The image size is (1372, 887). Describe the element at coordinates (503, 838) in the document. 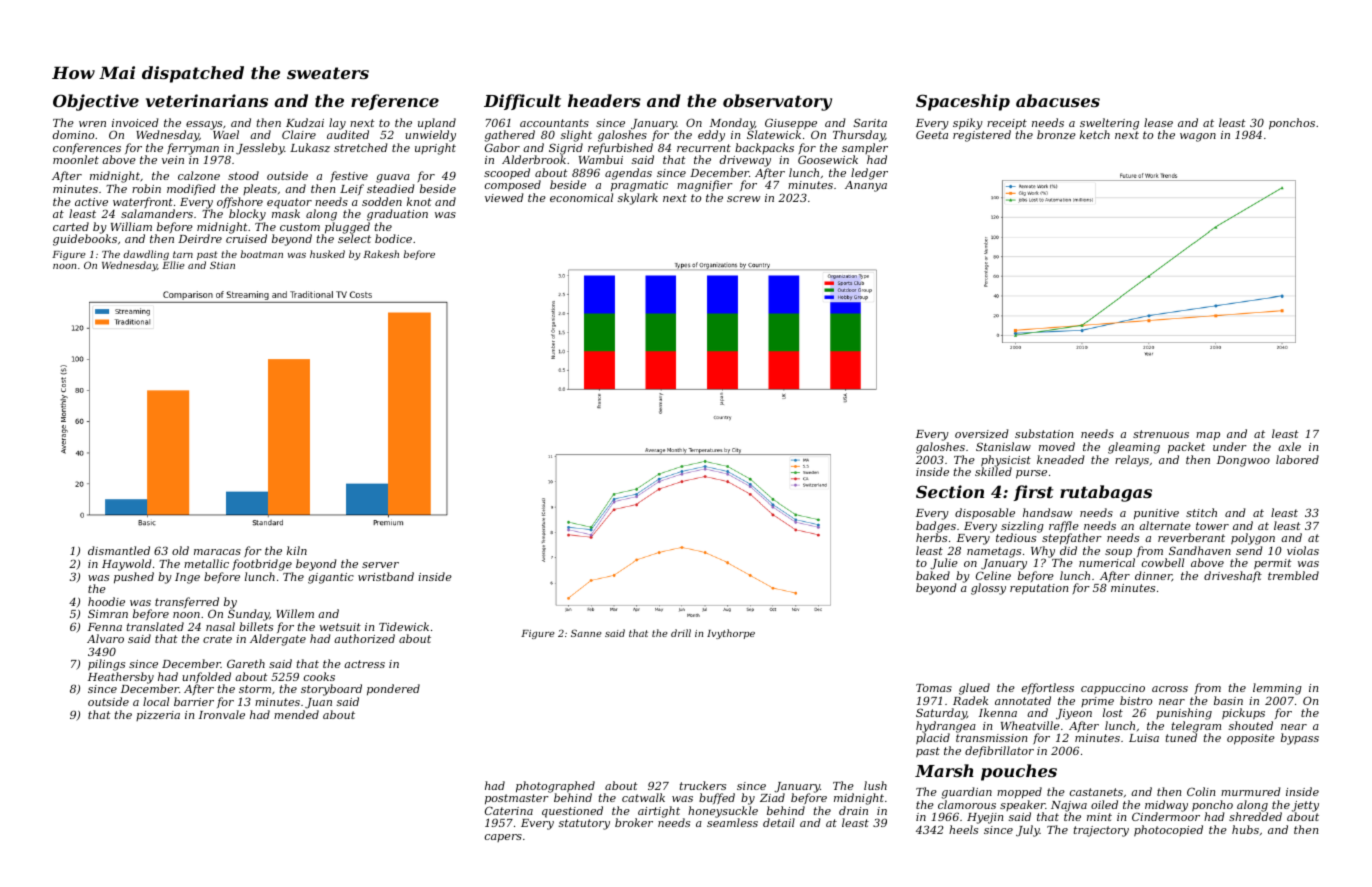

I see `capers` at that location.
